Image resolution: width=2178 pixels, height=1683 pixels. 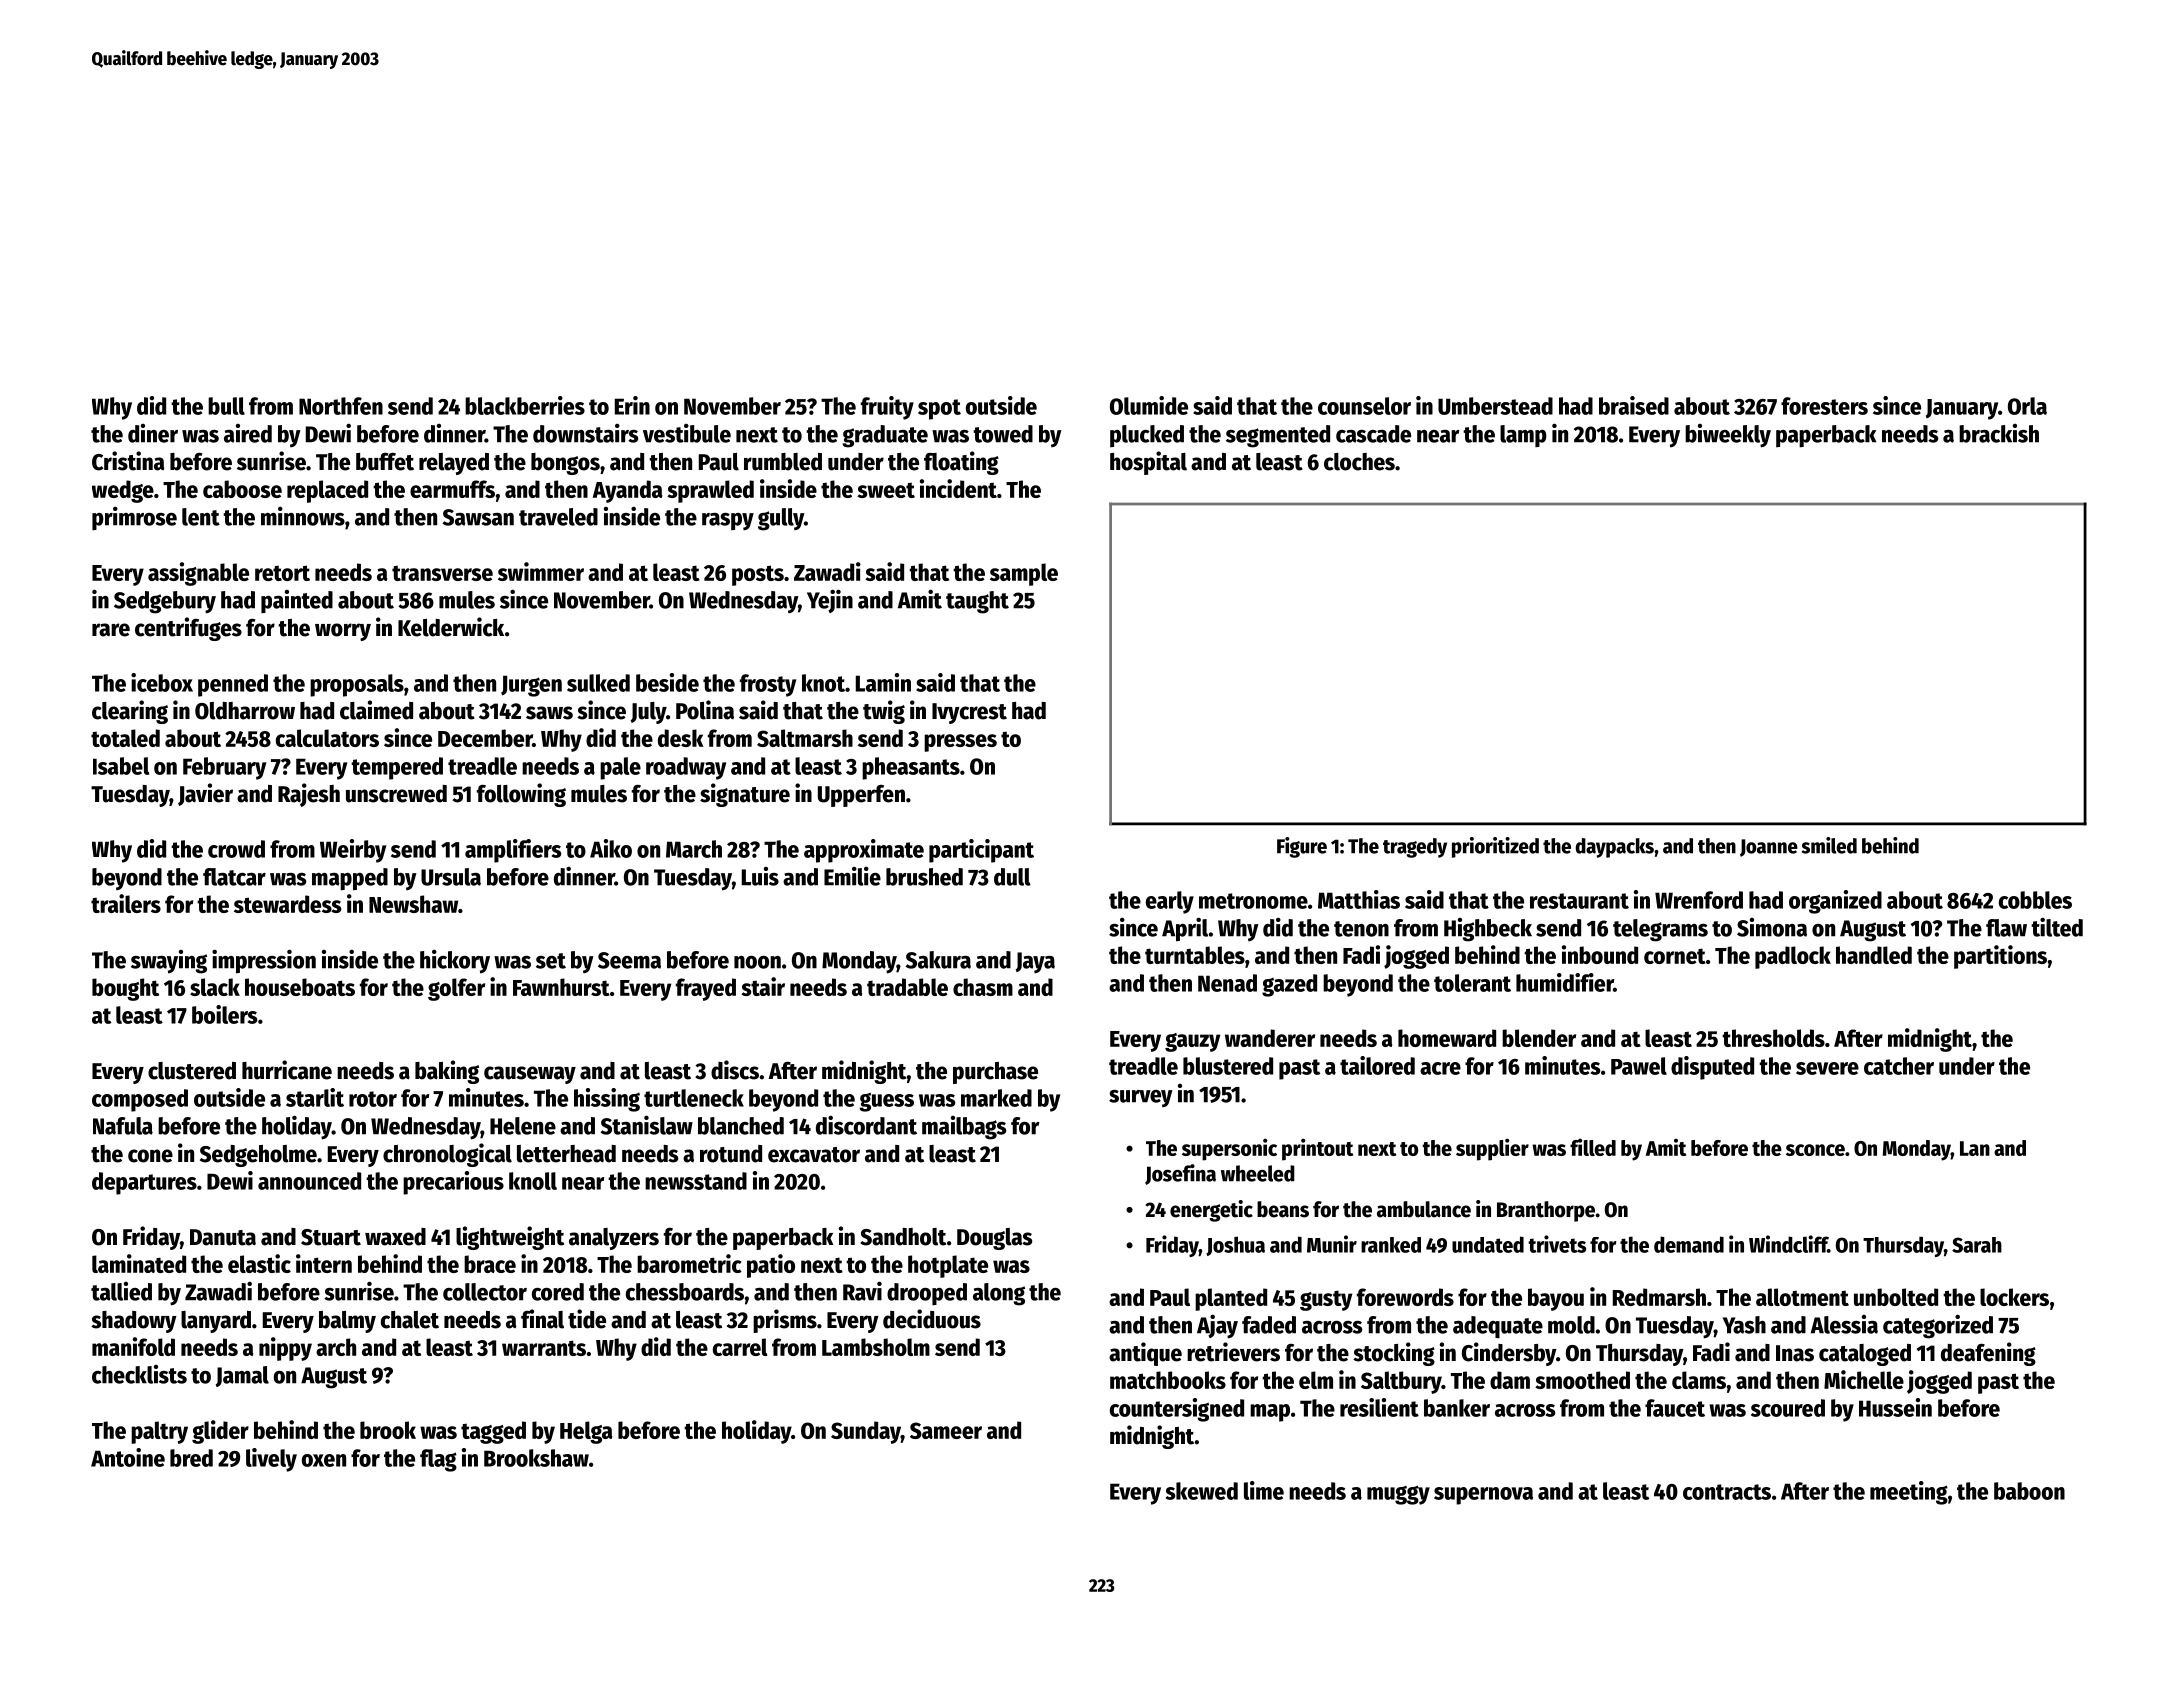 I want to click on smiled, so click(x=1829, y=845).
